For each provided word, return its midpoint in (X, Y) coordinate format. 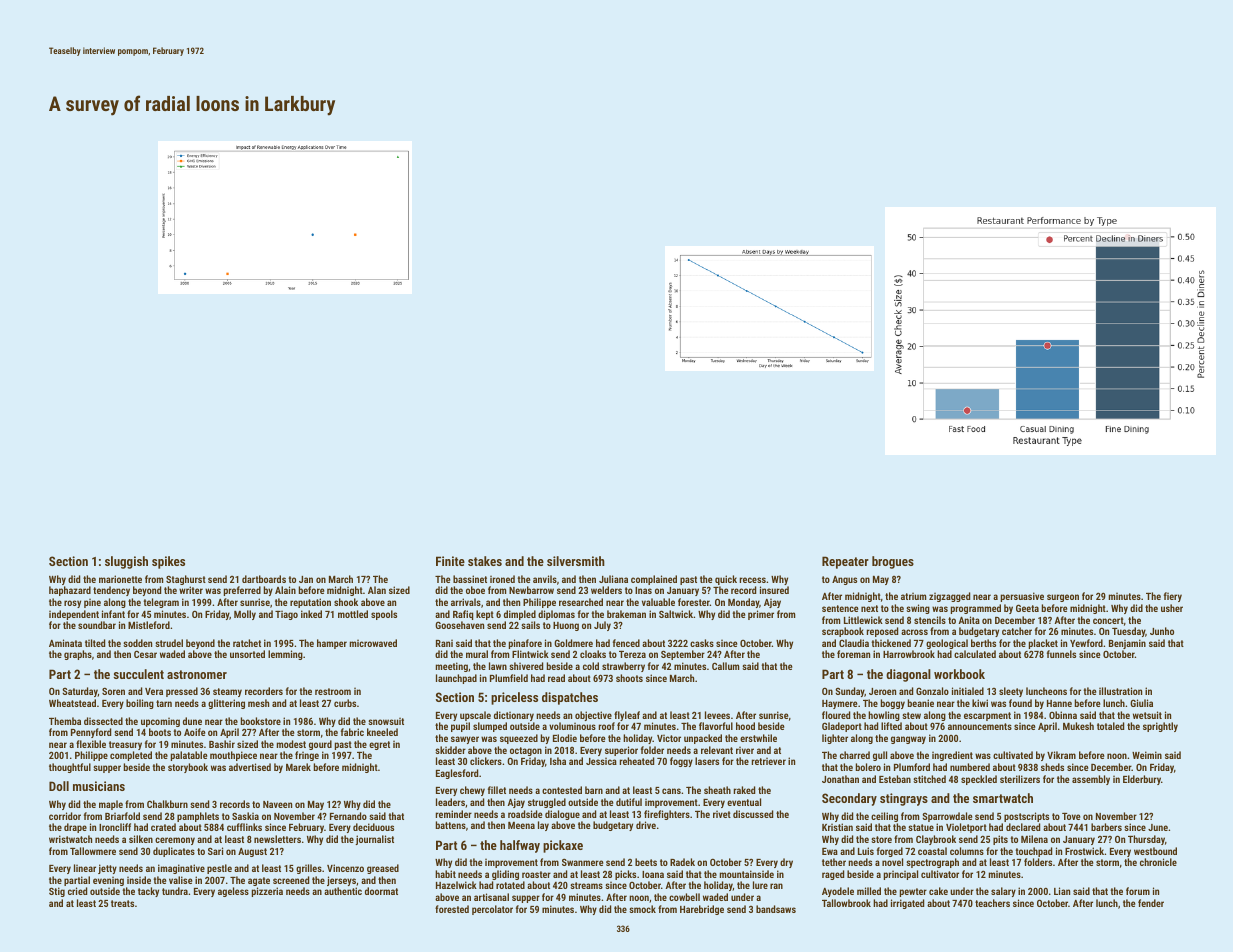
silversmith (576, 561)
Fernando (348, 816)
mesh (258, 703)
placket (1043, 644)
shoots (629, 678)
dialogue (562, 815)
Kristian (837, 827)
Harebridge (702, 910)
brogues (893, 562)
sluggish (126, 562)
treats (122, 903)
